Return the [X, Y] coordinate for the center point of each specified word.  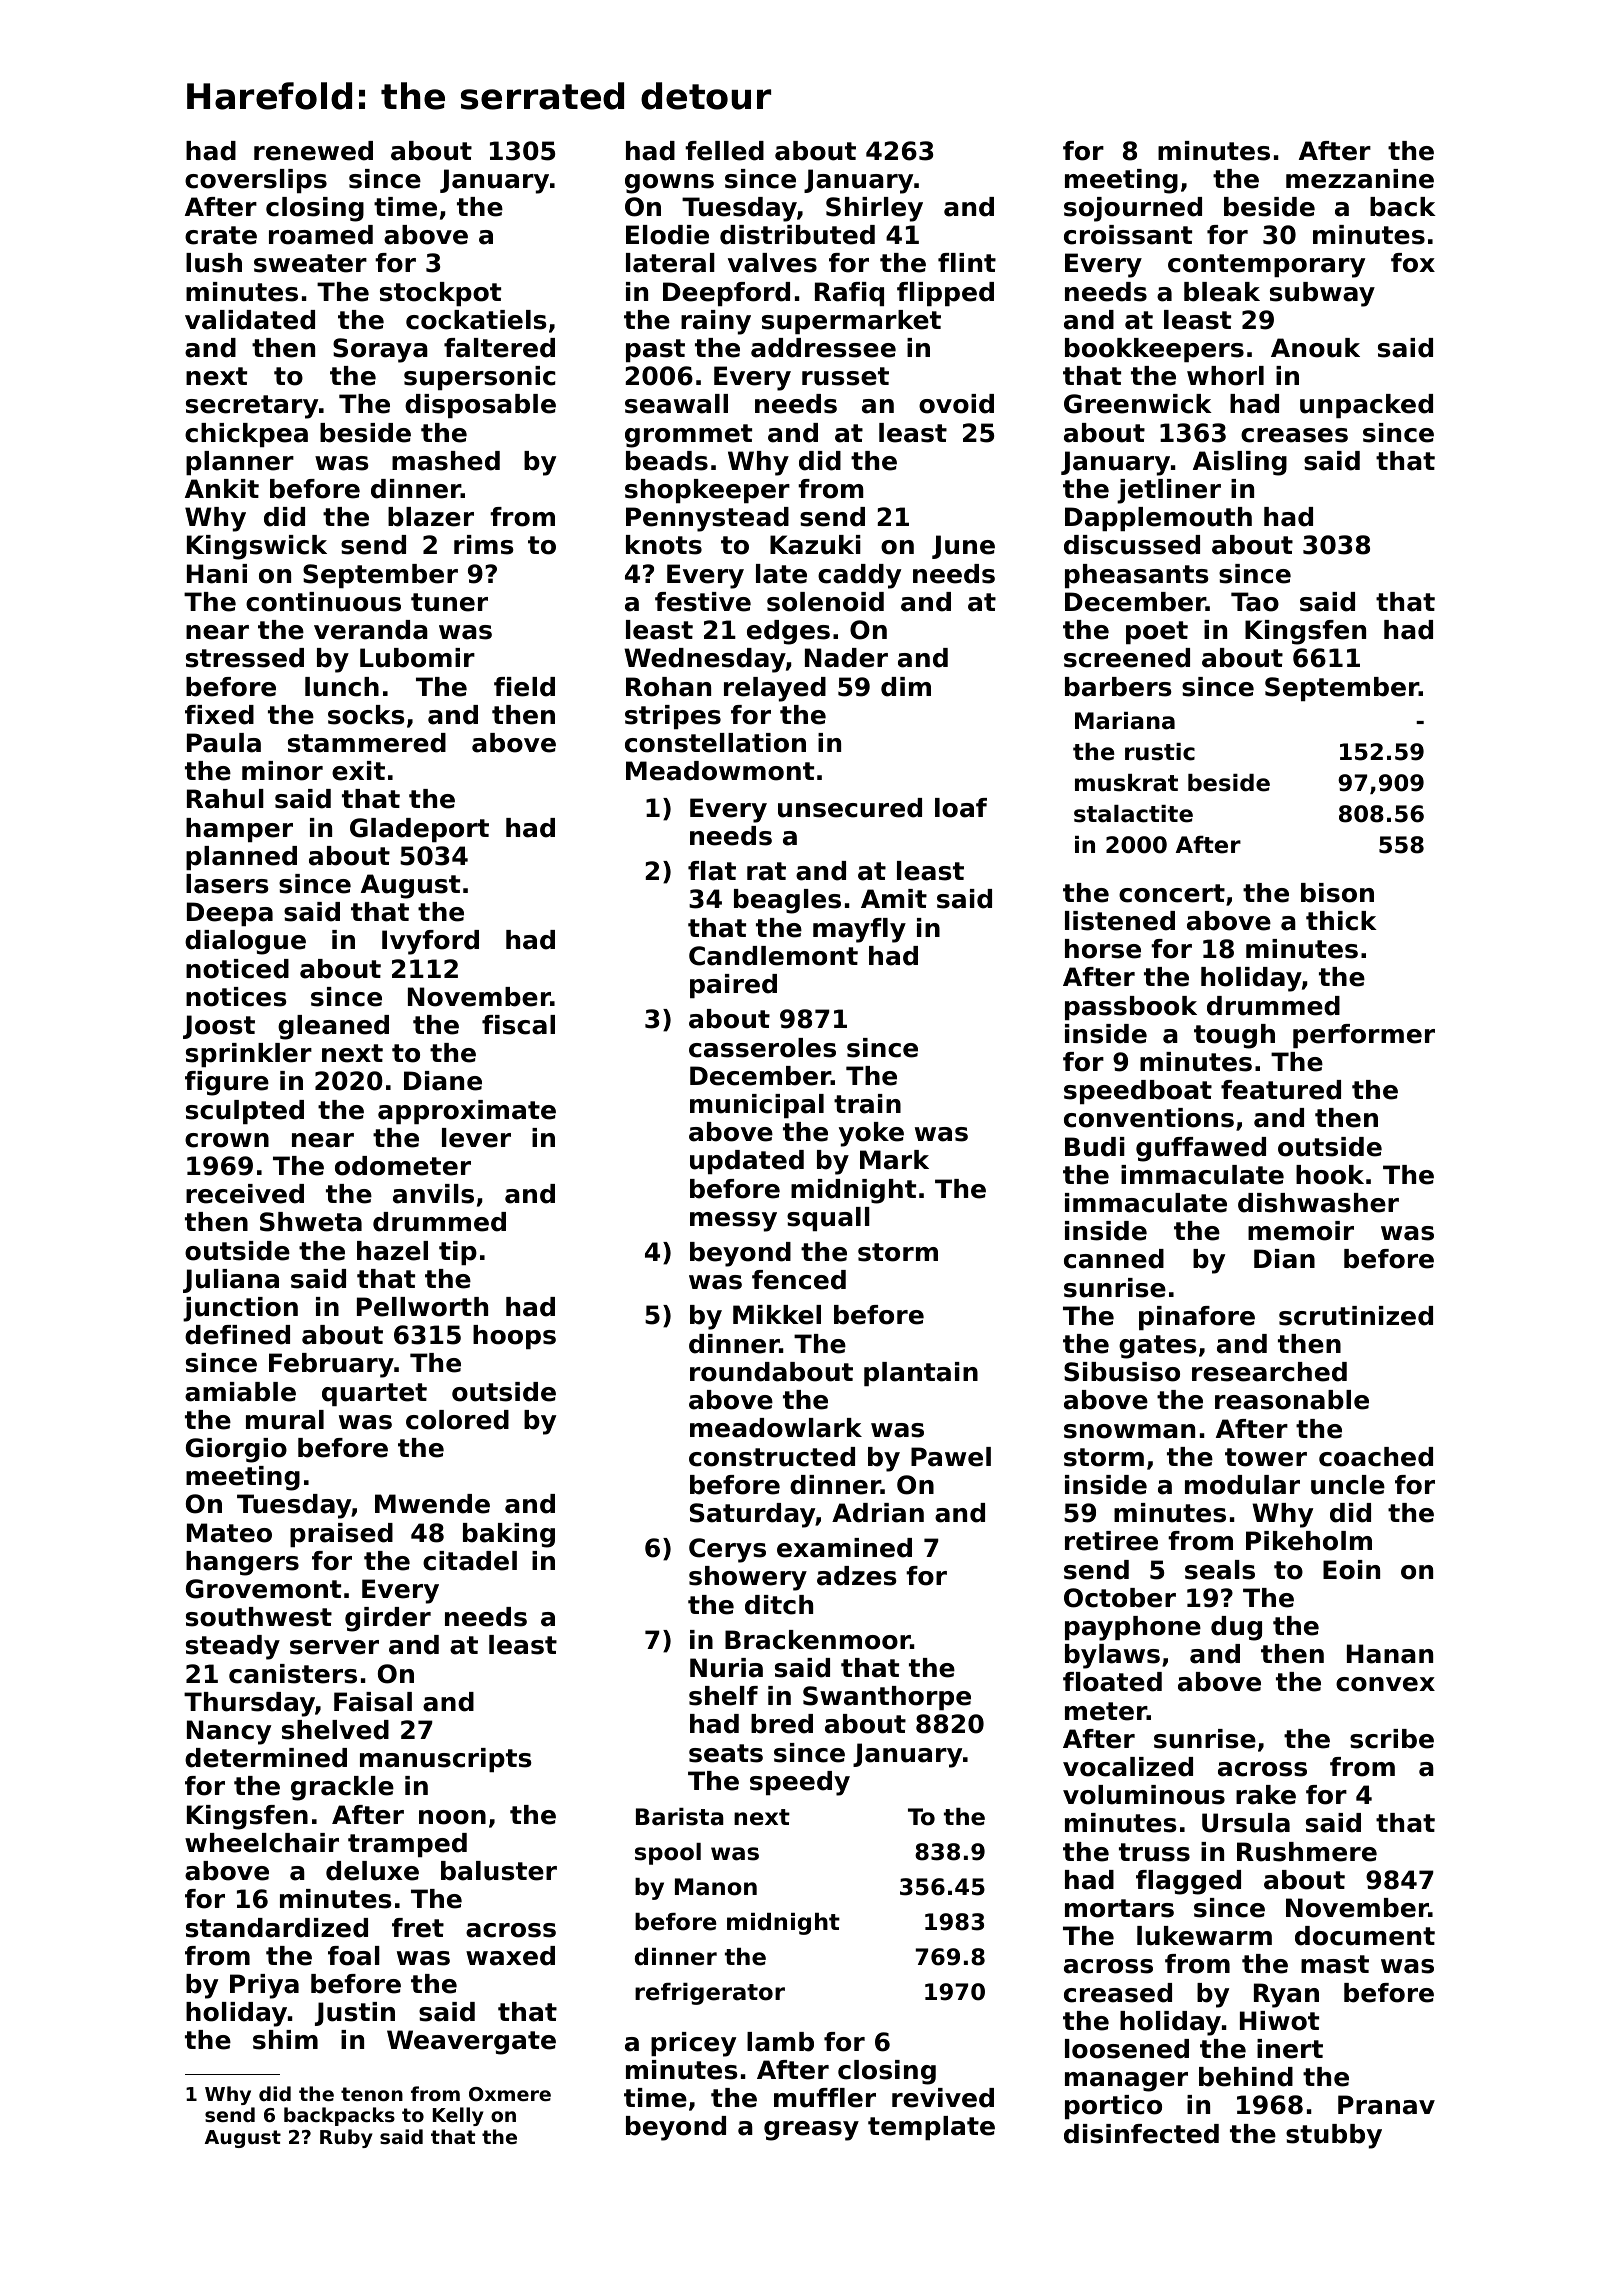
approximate [467, 1112]
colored [457, 1420]
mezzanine [1360, 179]
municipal [757, 1106]
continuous [323, 602]
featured [1281, 1090]
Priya [264, 1986]
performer [1364, 1036]
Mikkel [777, 1315]
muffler [825, 2098]
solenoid [825, 602]
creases [1294, 435]
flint [967, 262]
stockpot [440, 294]
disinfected [1141, 2134]
